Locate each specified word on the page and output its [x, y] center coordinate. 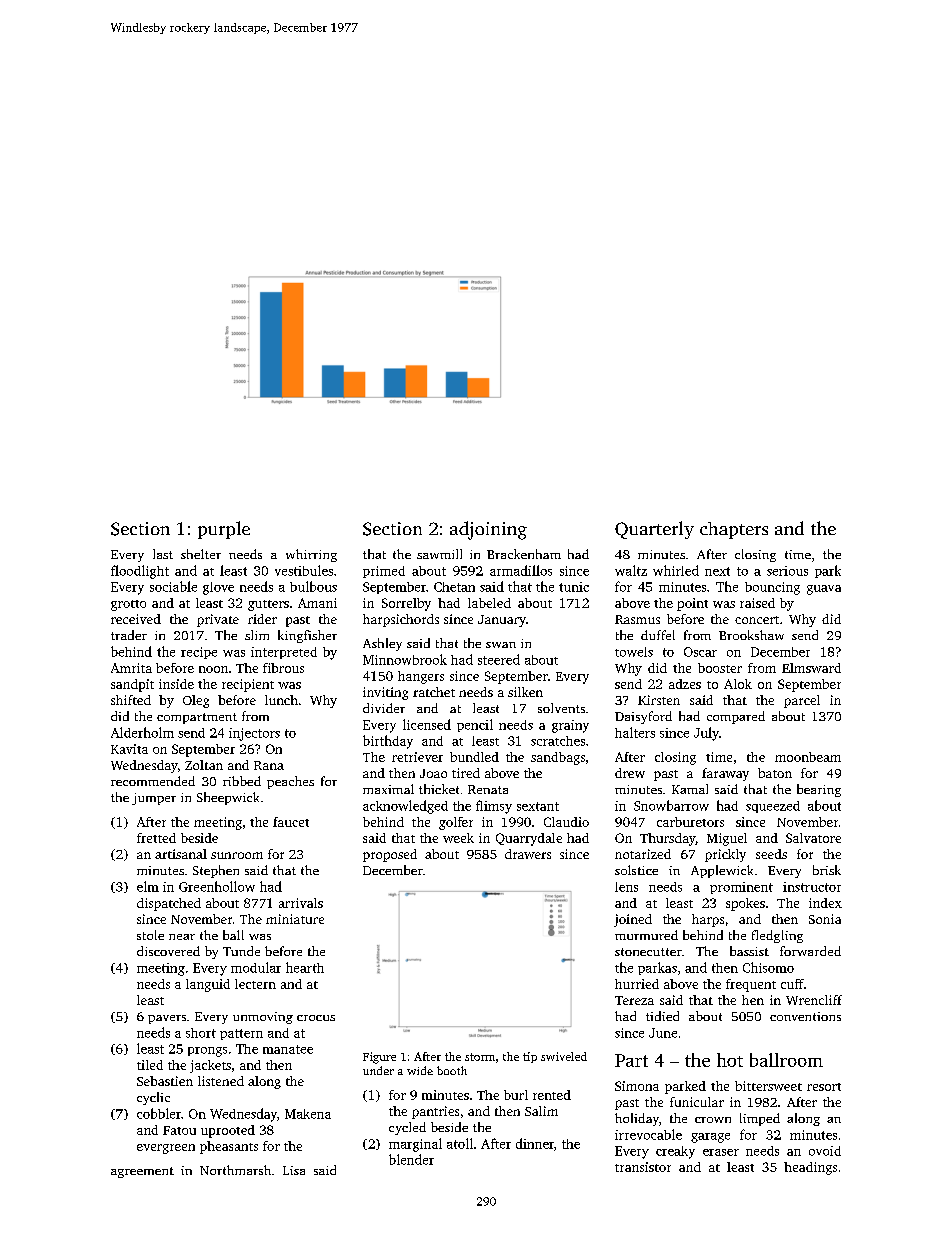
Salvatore [813, 838]
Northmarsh [235, 1170]
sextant [538, 806]
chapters [734, 530]
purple [224, 530]
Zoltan [204, 765]
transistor [643, 1167]
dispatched [169, 904]
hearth [305, 967]
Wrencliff [814, 1000]
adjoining [488, 530]
